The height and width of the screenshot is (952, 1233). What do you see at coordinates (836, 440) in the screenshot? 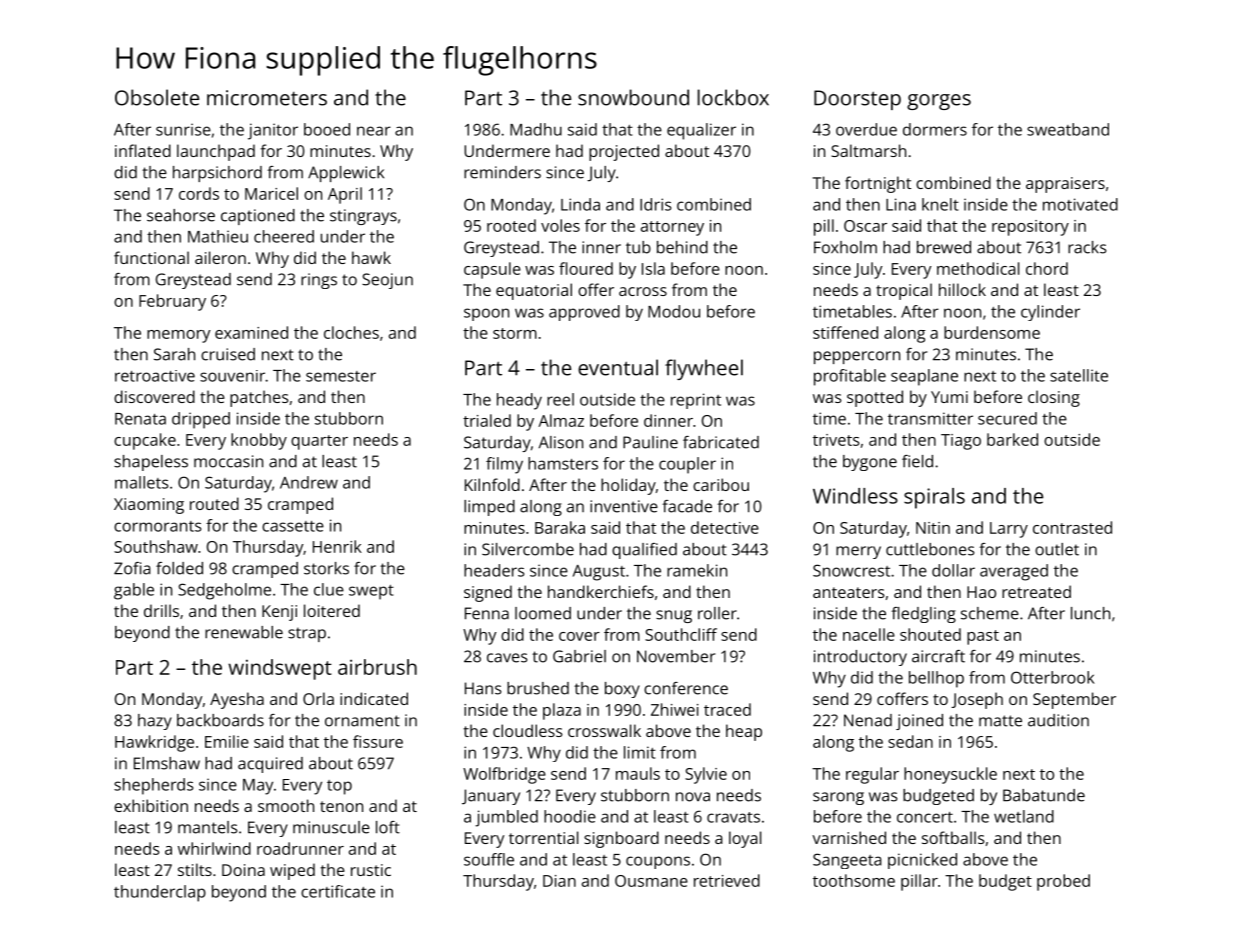
I see `trivets` at bounding box center [836, 440].
